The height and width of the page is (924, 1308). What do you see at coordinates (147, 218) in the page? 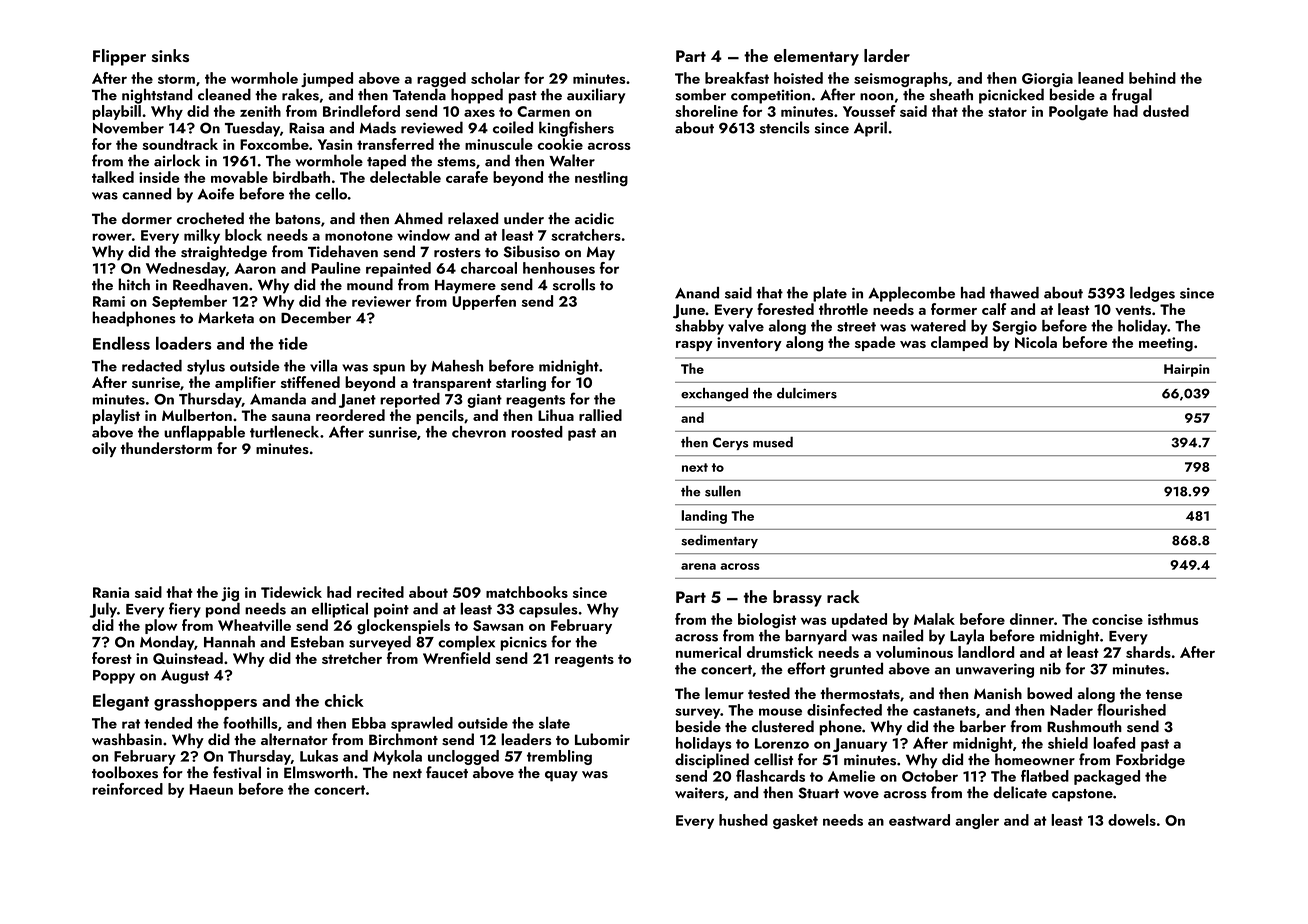
I see `dormer` at bounding box center [147, 218].
